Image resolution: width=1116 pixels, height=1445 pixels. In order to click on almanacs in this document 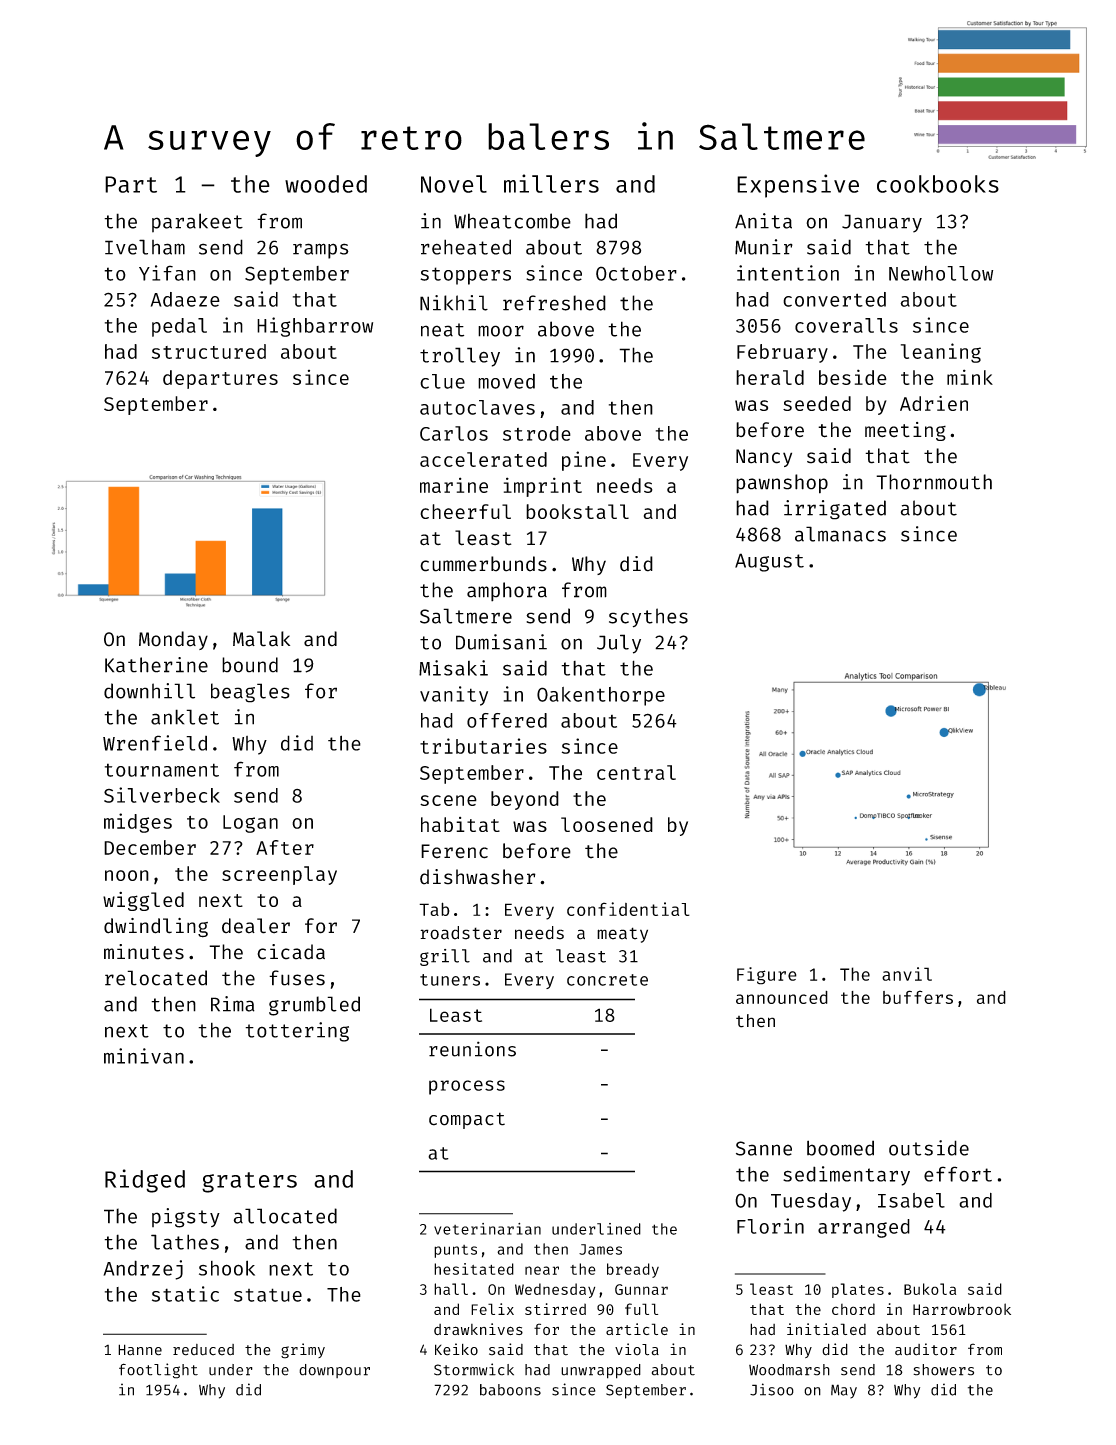, I will do `click(840, 534)`.
